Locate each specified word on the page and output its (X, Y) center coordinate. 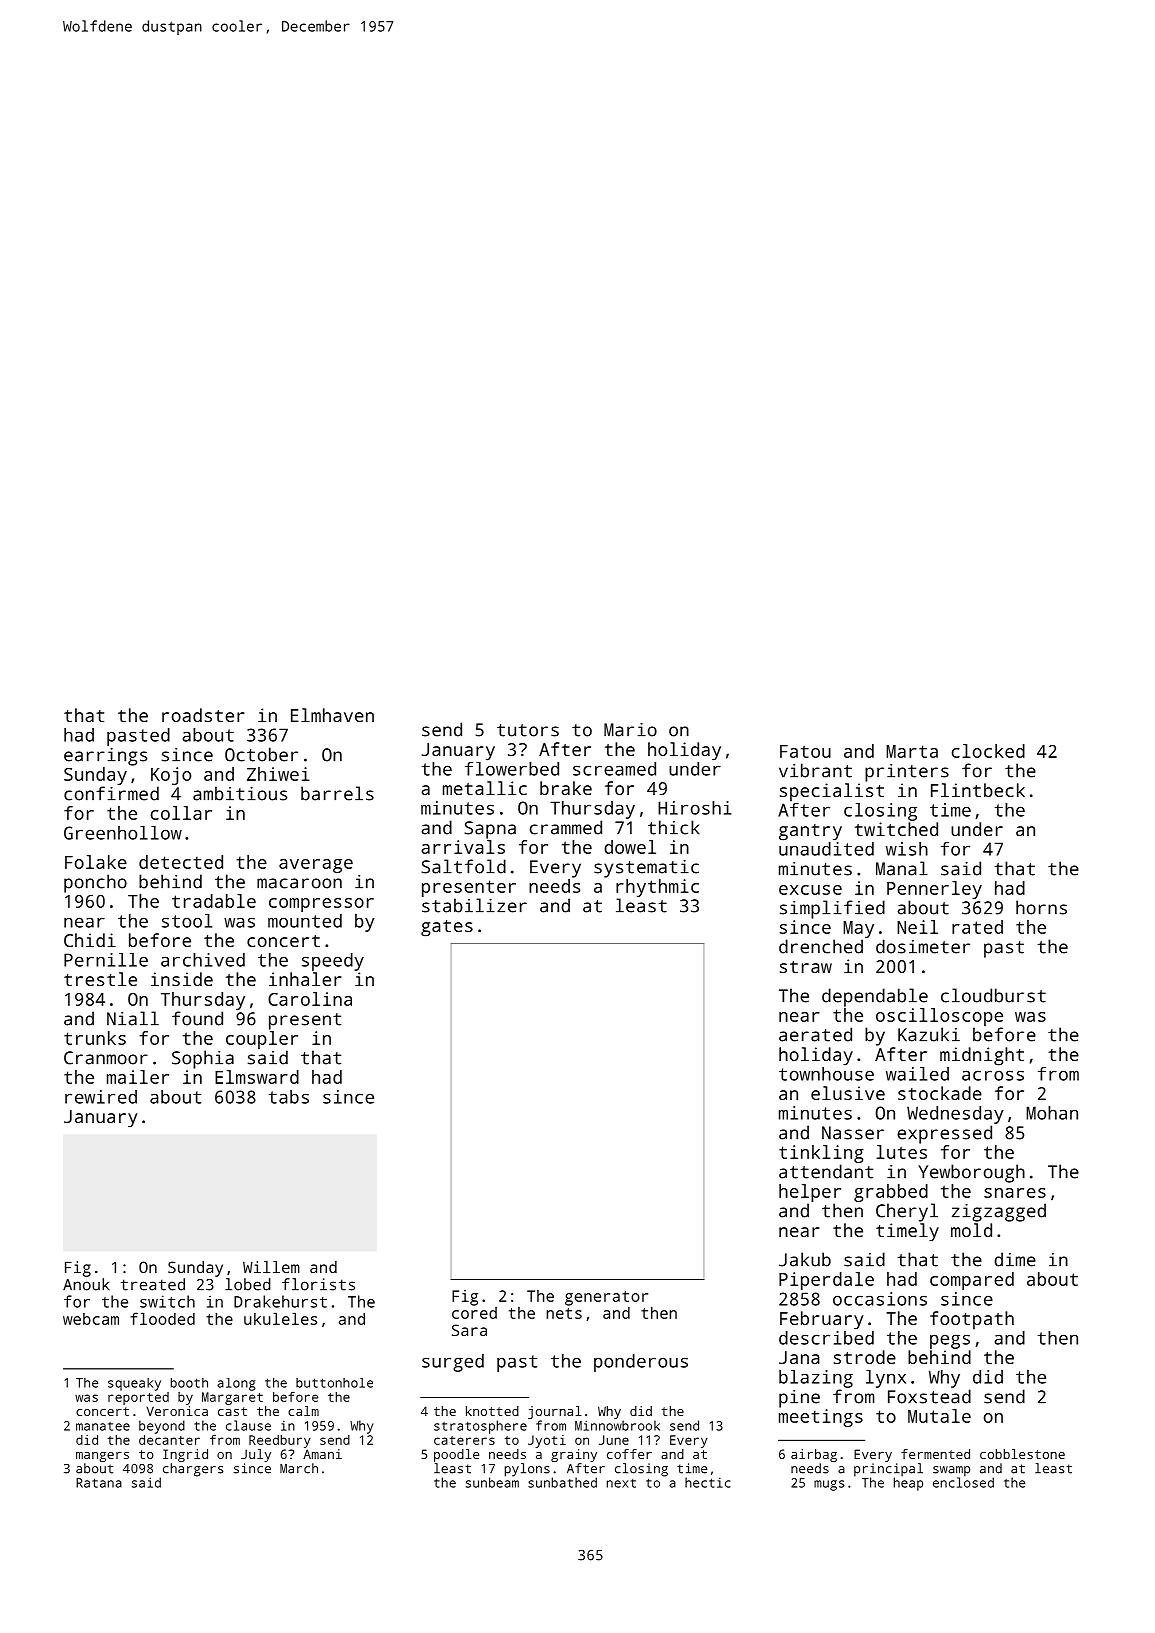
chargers (193, 1470)
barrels (337, 793)
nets (564, 1313)
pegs (950, 1341)
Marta (912, 751)
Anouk (86, 1284)
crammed (566, 827)
